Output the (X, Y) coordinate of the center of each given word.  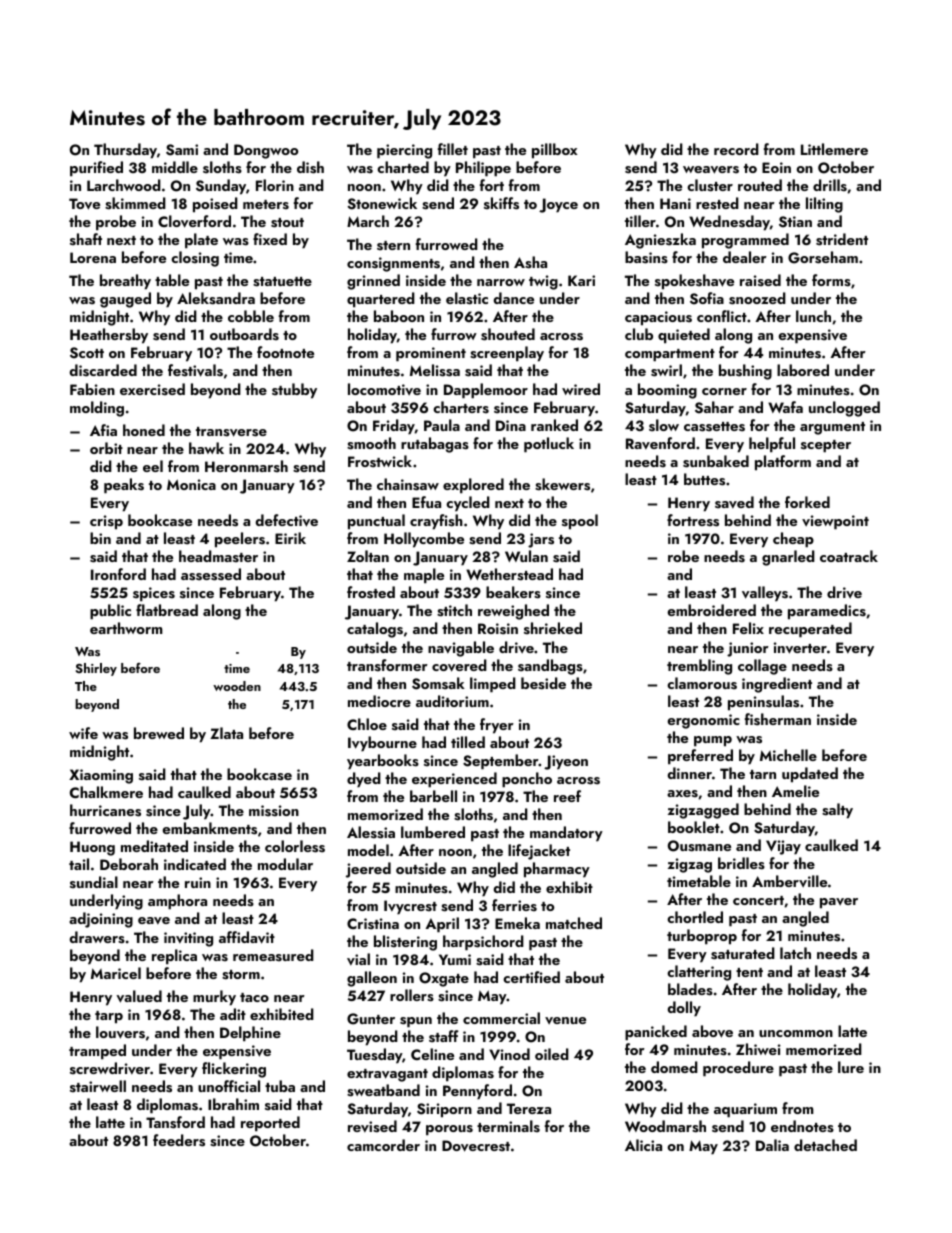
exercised (152, 389)
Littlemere (834, 149)
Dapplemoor (486, 391)
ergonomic (703, 721)
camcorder (383, 1145)
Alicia (643, 1145)
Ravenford (660, 443)
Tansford (175, 1122)
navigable (461, 649)
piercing (404, 151)
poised (215, 205)
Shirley (96, 669)
